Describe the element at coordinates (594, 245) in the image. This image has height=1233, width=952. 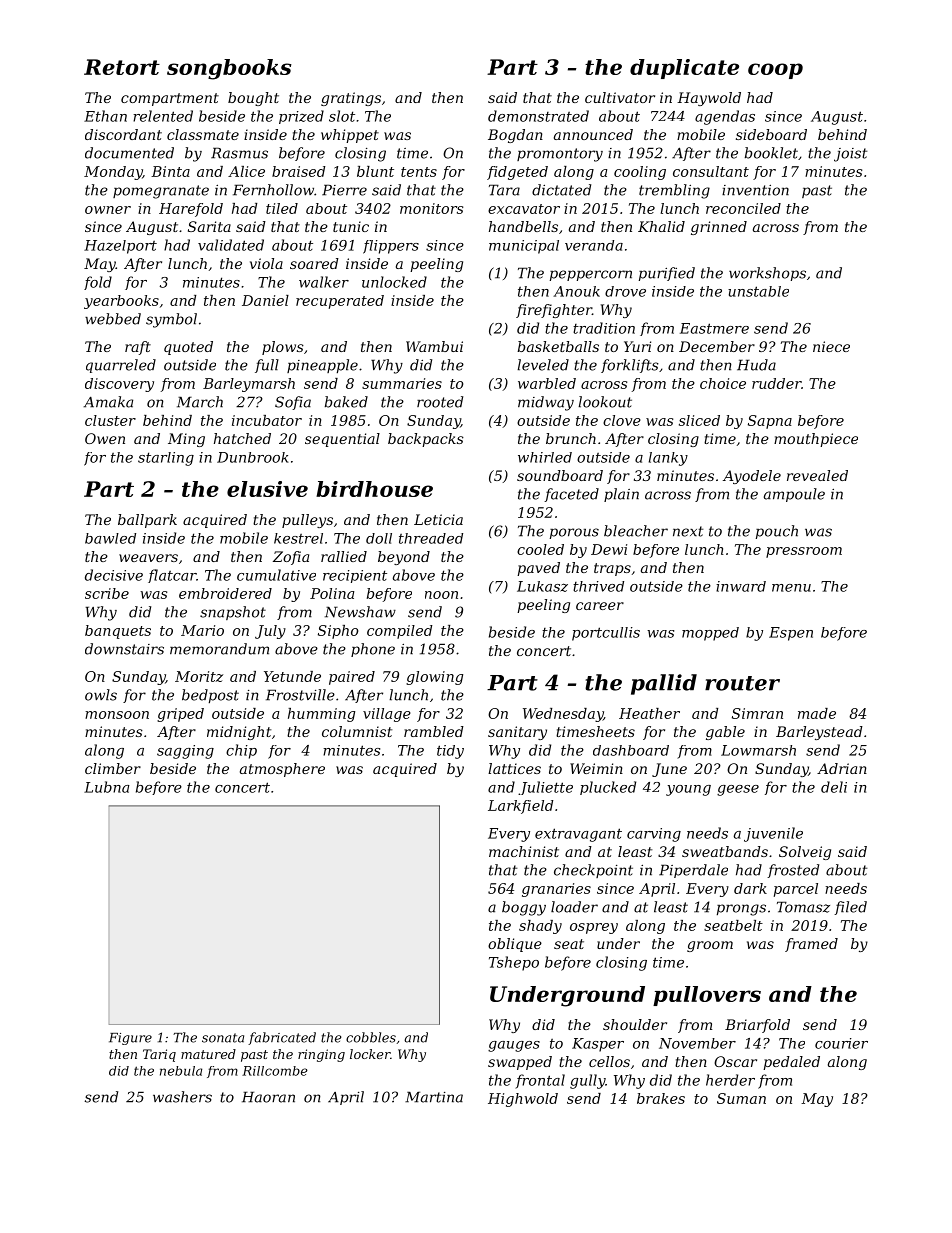
I see `veranda` at that location.
